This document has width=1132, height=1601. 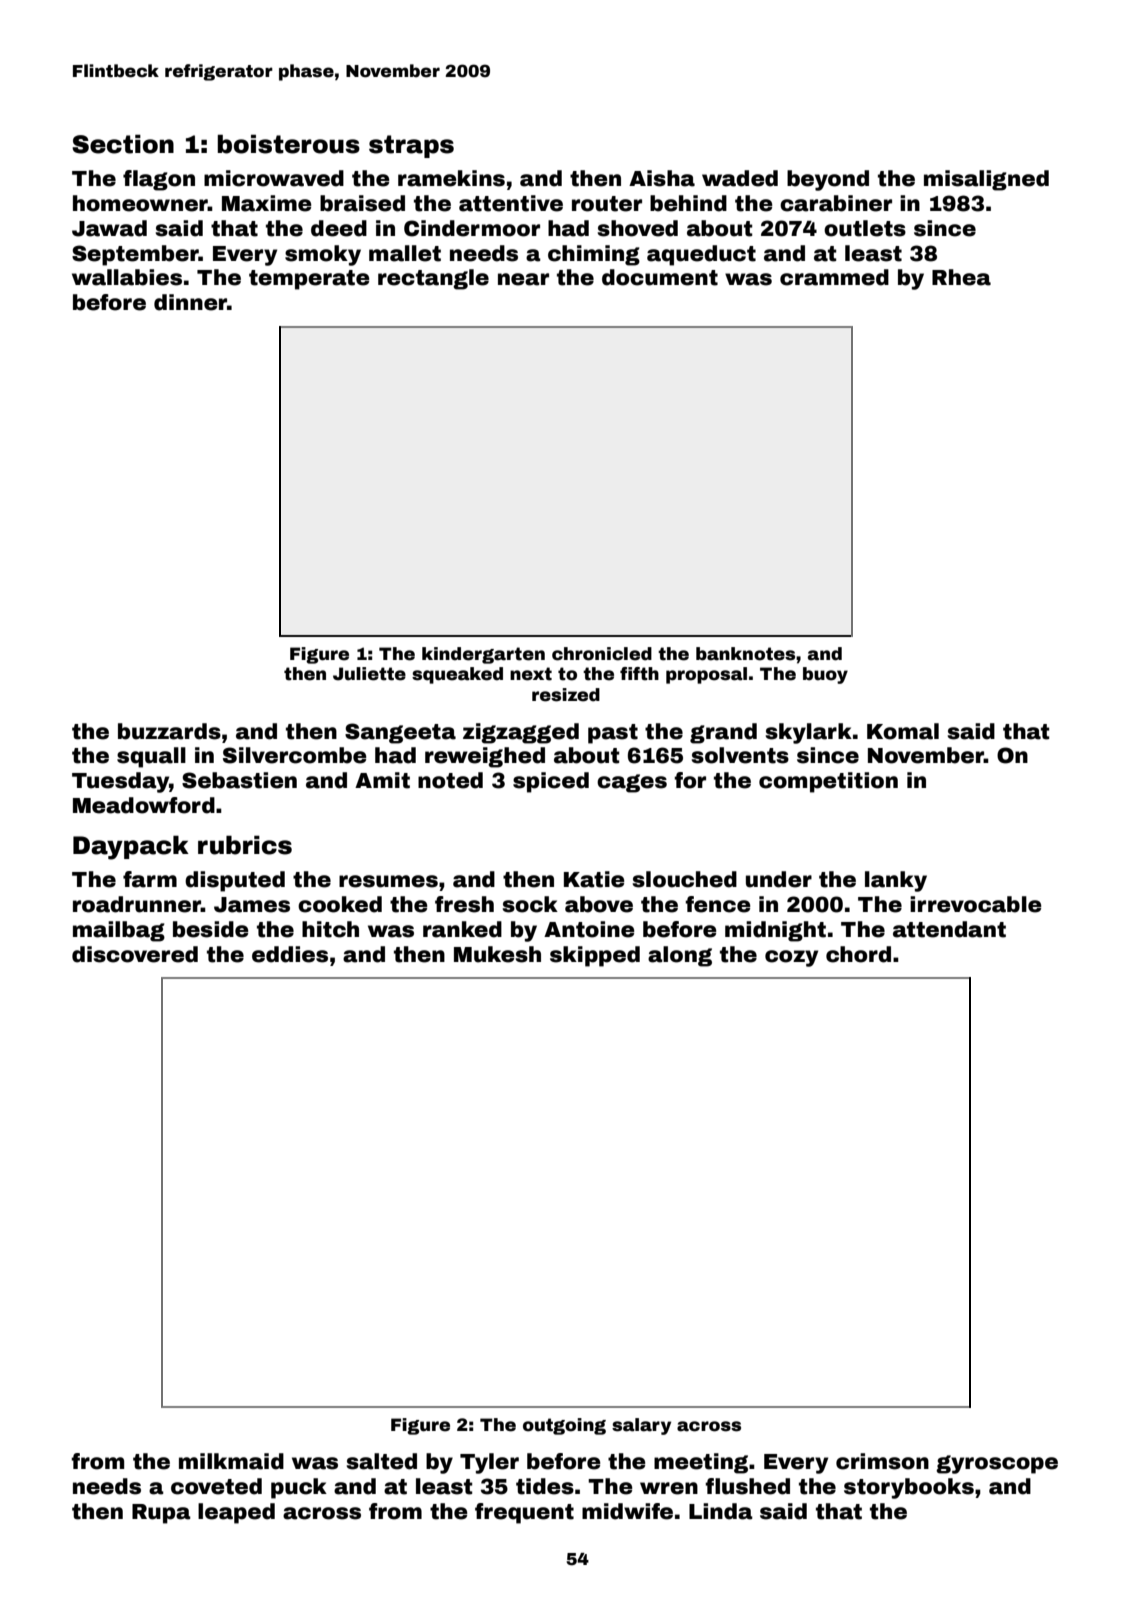 What do you see at coordinates (120, 782) in the document?
I see `Tuesday` at bounding box center [120, 782].
